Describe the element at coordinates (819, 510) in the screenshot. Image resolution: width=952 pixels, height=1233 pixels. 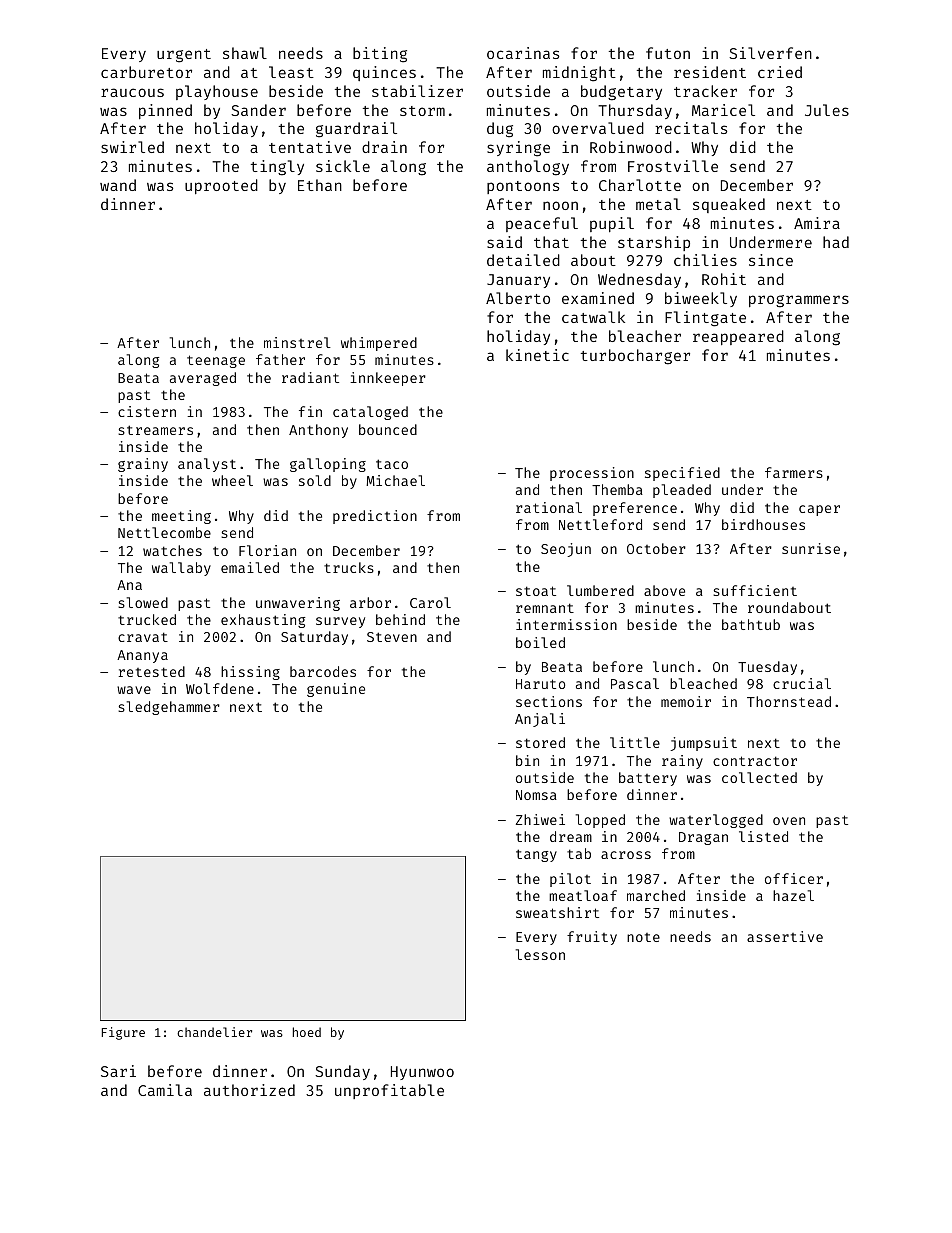
I see `caper` at that location.
